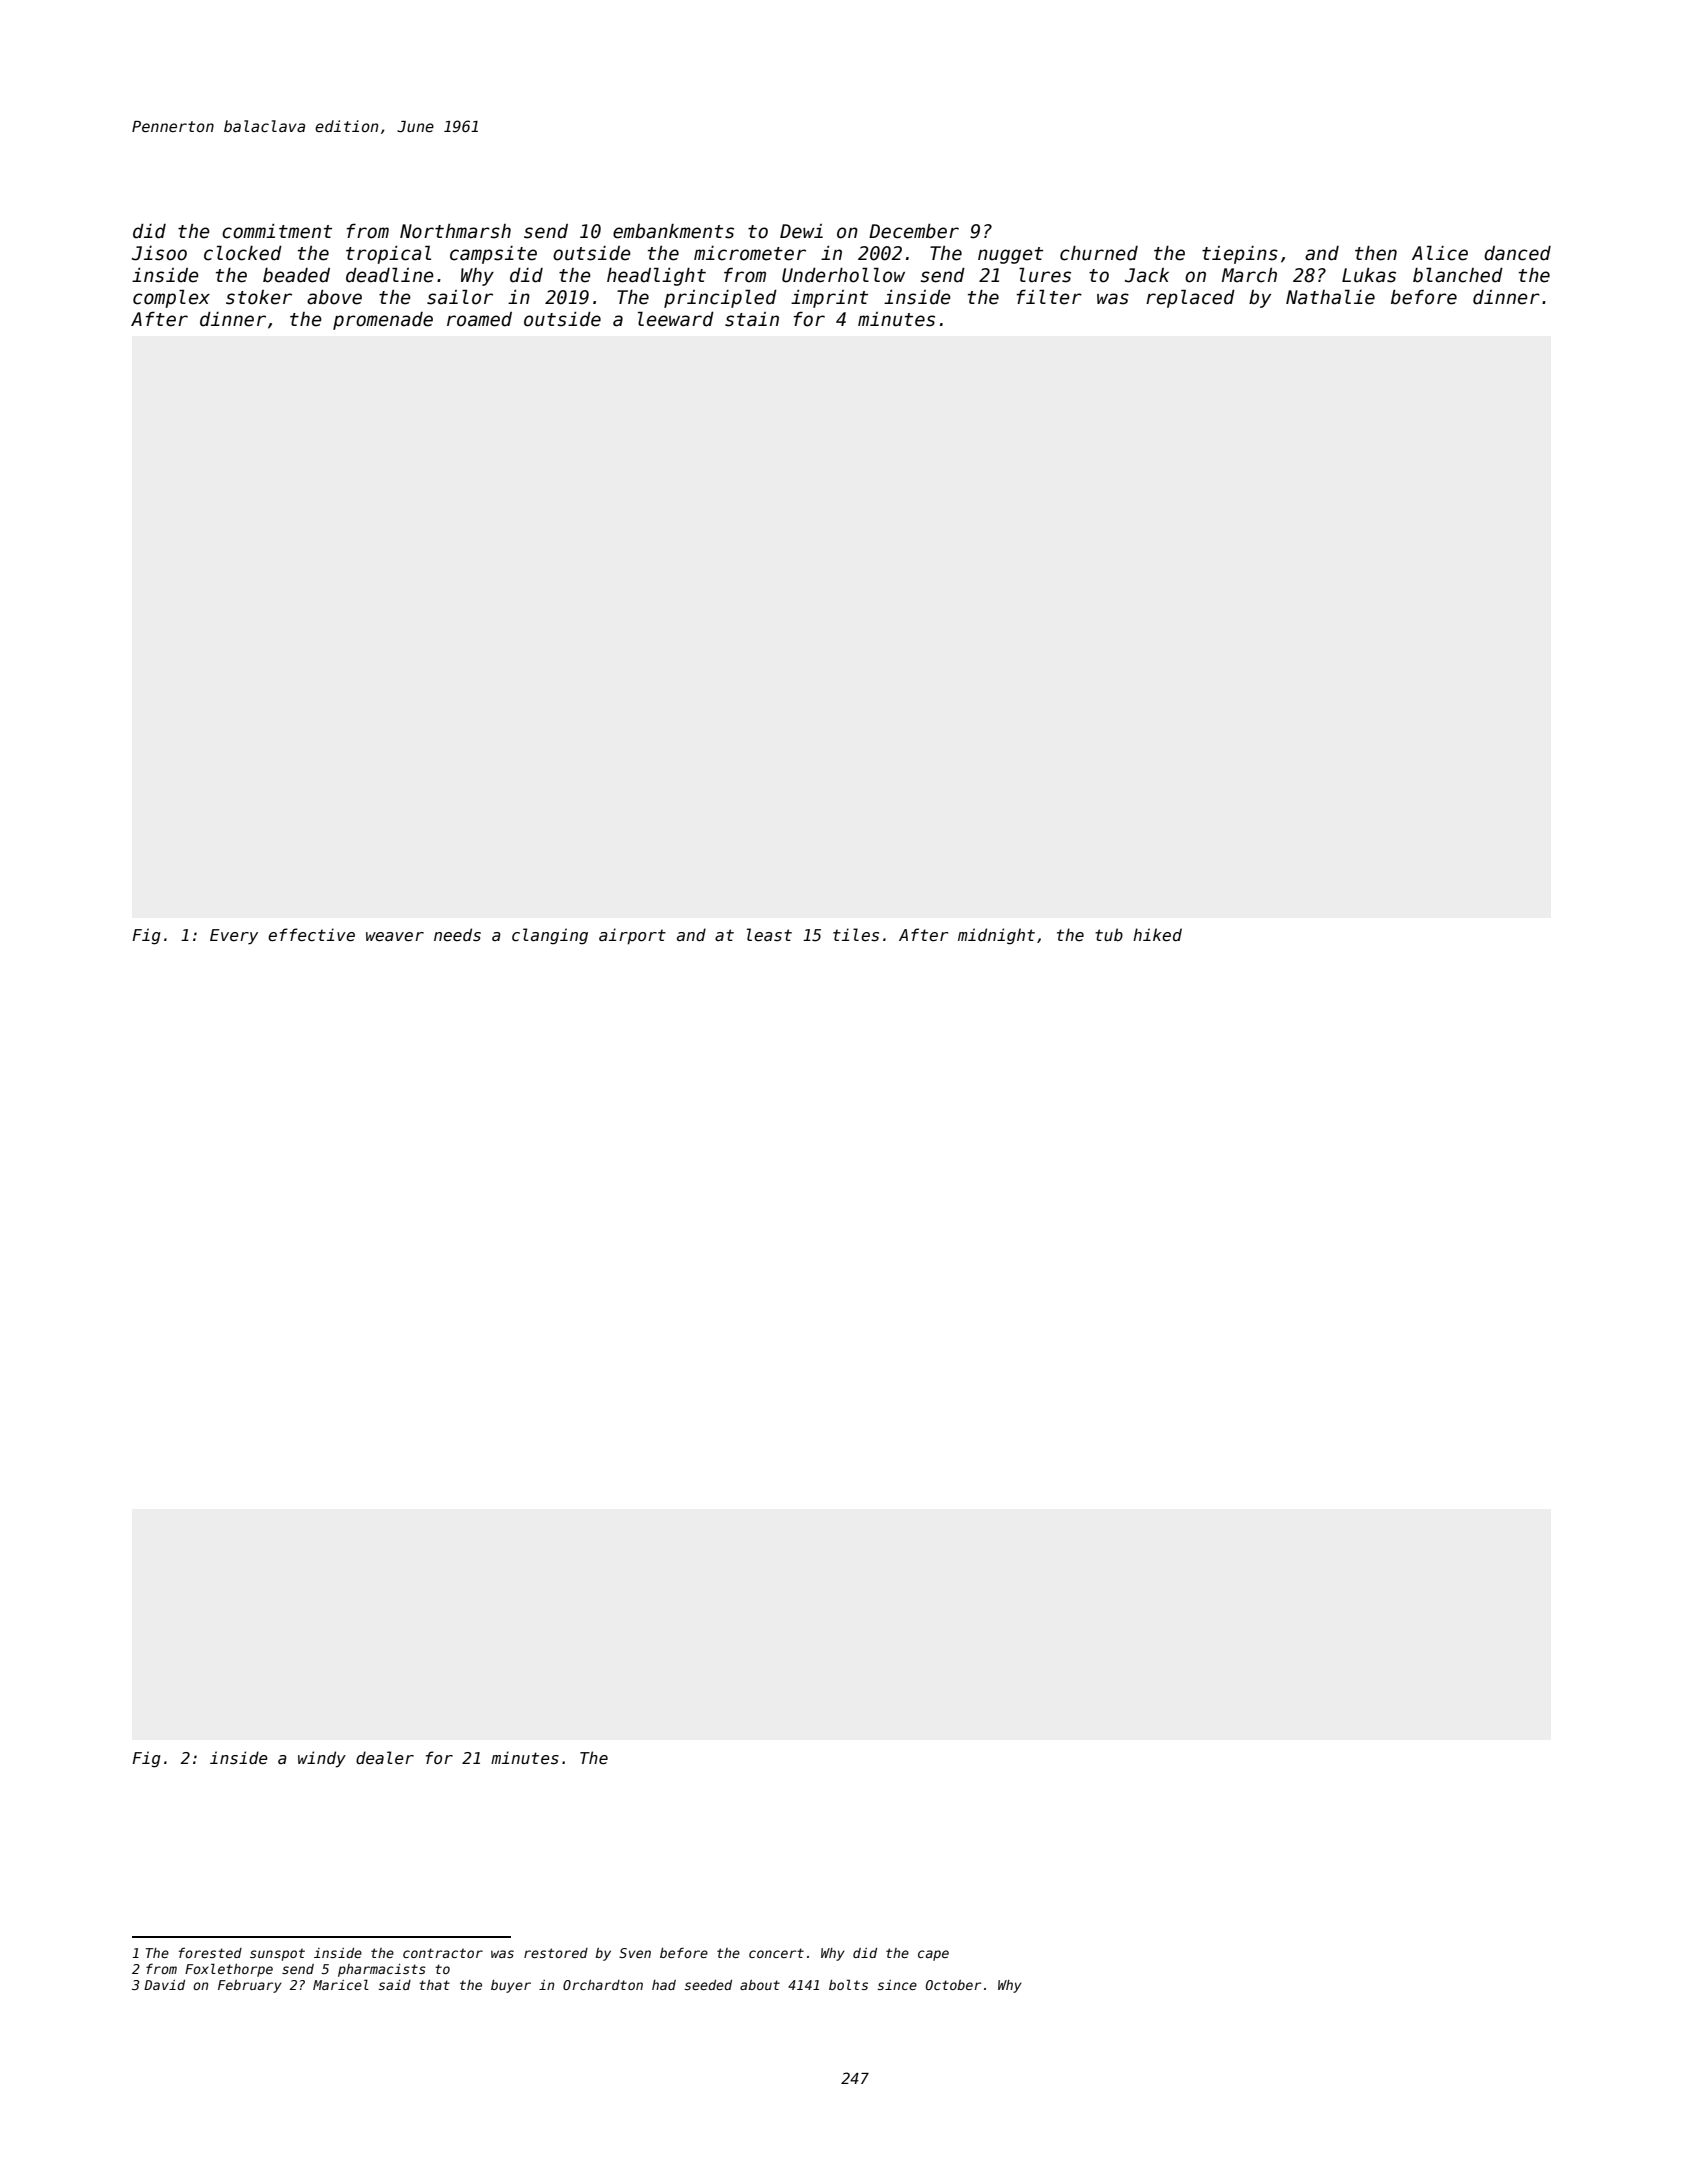  Describe the element at coordinates (259, 297) in the image. I see `stoker` at that location.
